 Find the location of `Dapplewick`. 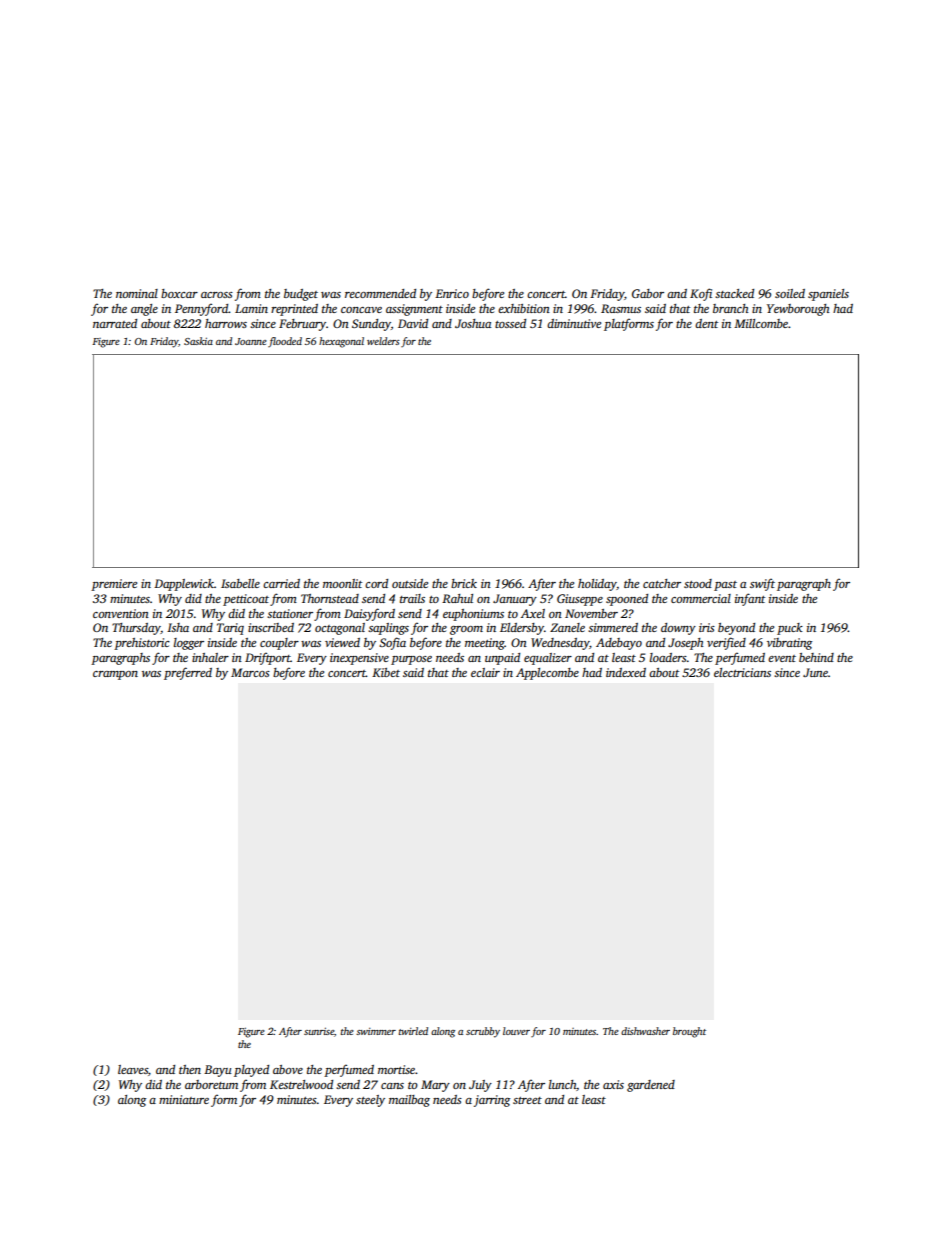

Dapplewick is located at coordinates (184, 585).
